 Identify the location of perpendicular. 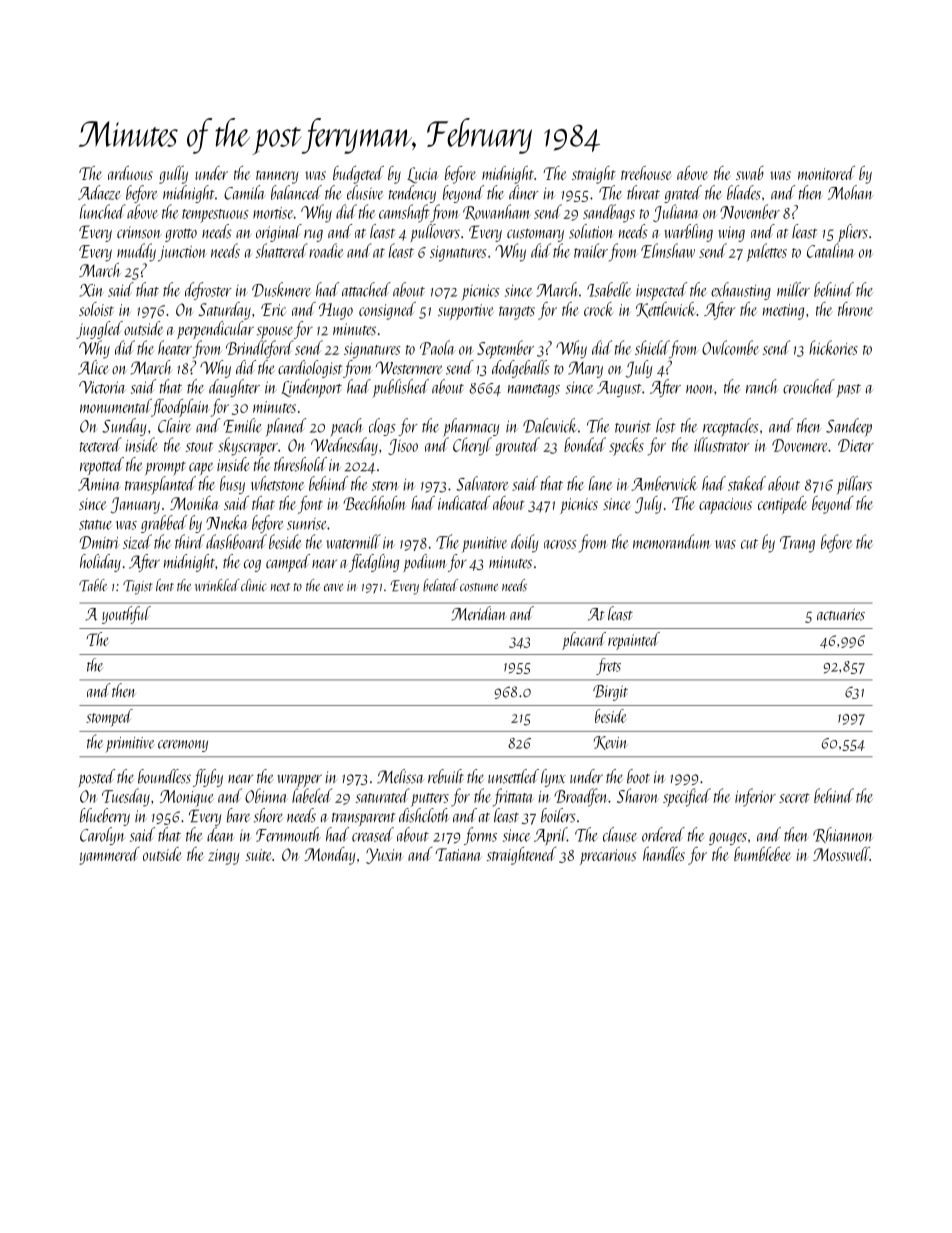
(215, 330).
